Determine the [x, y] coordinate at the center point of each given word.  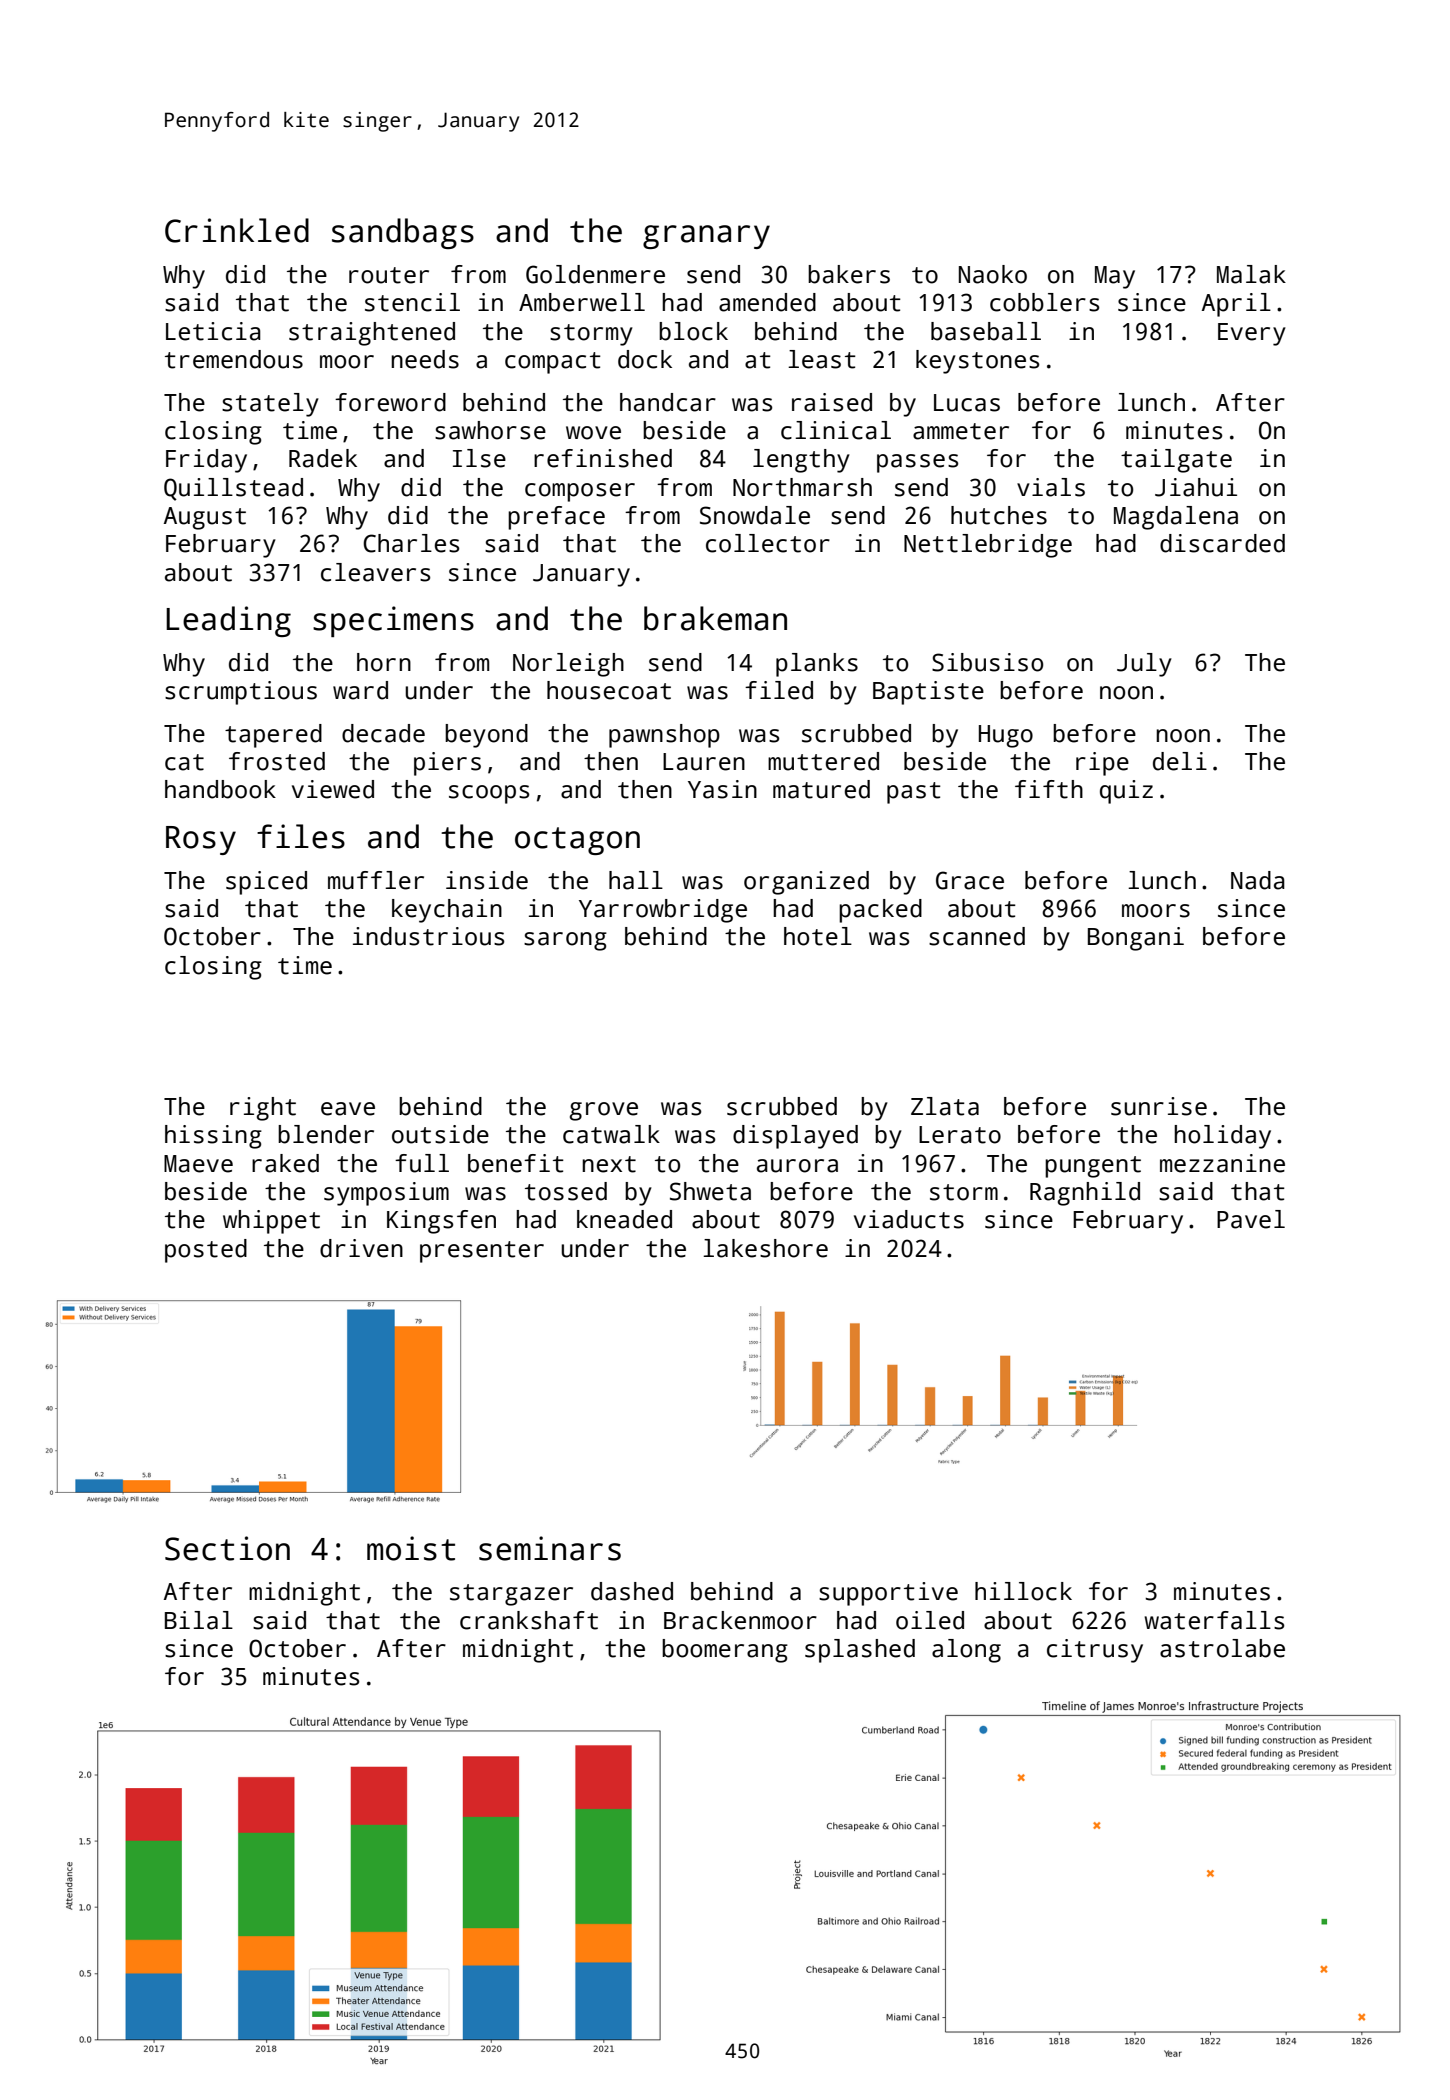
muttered [823, 761]
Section [227, 1548]
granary [706, 237]
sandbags [403, 233]
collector [768, 543]
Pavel [1251, 1219]
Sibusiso [987, 662]
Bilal [199, 1620]
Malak [1251, 274]
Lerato [960, 1135]
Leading [228, 621]
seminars [550, 1548]
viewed [333, 789]
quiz [1126, 792]
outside [440, 1134]
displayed [795, 1137]
